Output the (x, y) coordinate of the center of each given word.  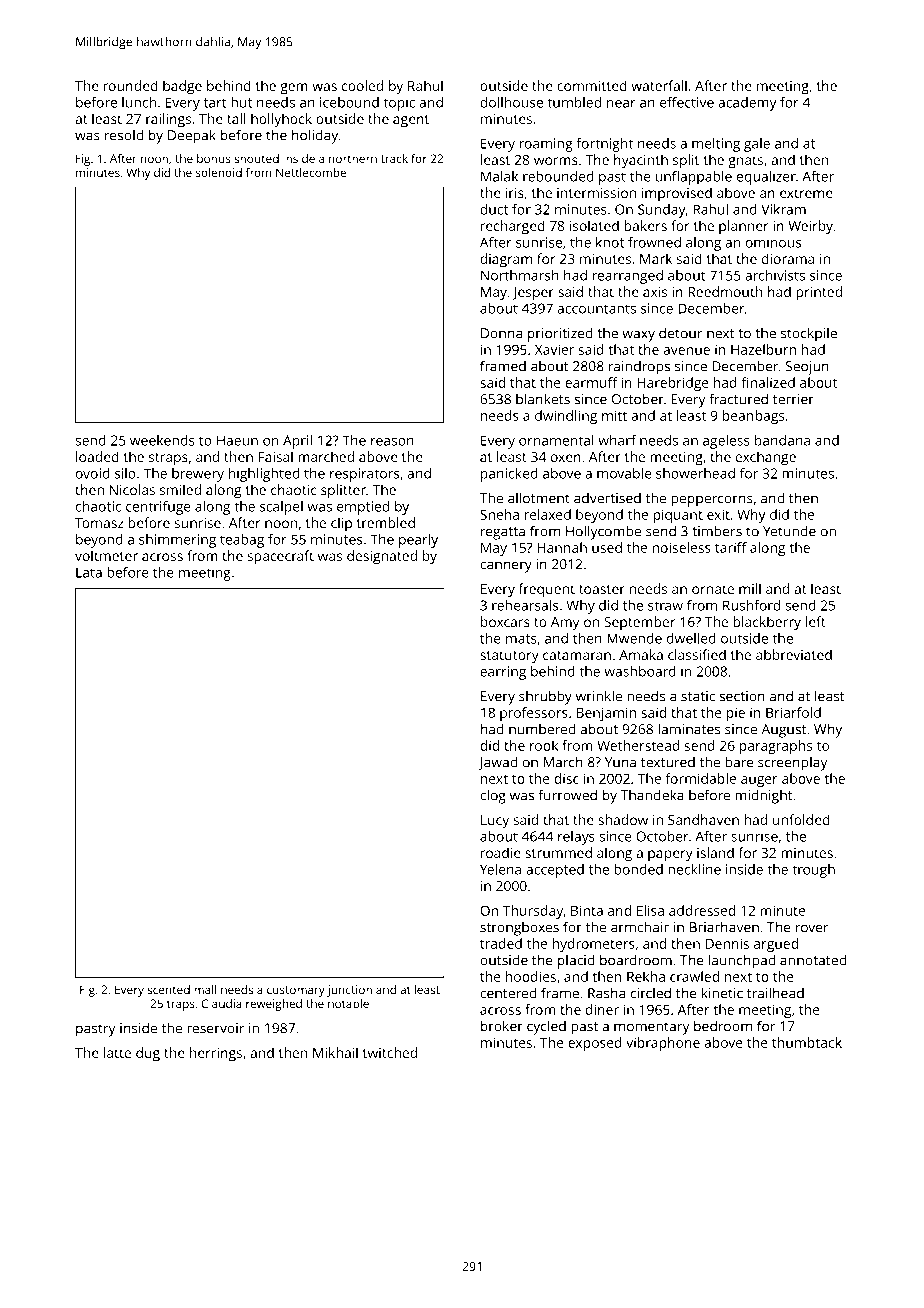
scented (168, 989)
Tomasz (99, 523)
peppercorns (712, 501)
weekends (162, 440)
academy (747, 104)
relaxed (548, 514)
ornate (713, 589)
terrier (793, 399)
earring (503, 673)
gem (294, 89)
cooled (362, 85)
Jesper (533, 294)
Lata (89, 572)
